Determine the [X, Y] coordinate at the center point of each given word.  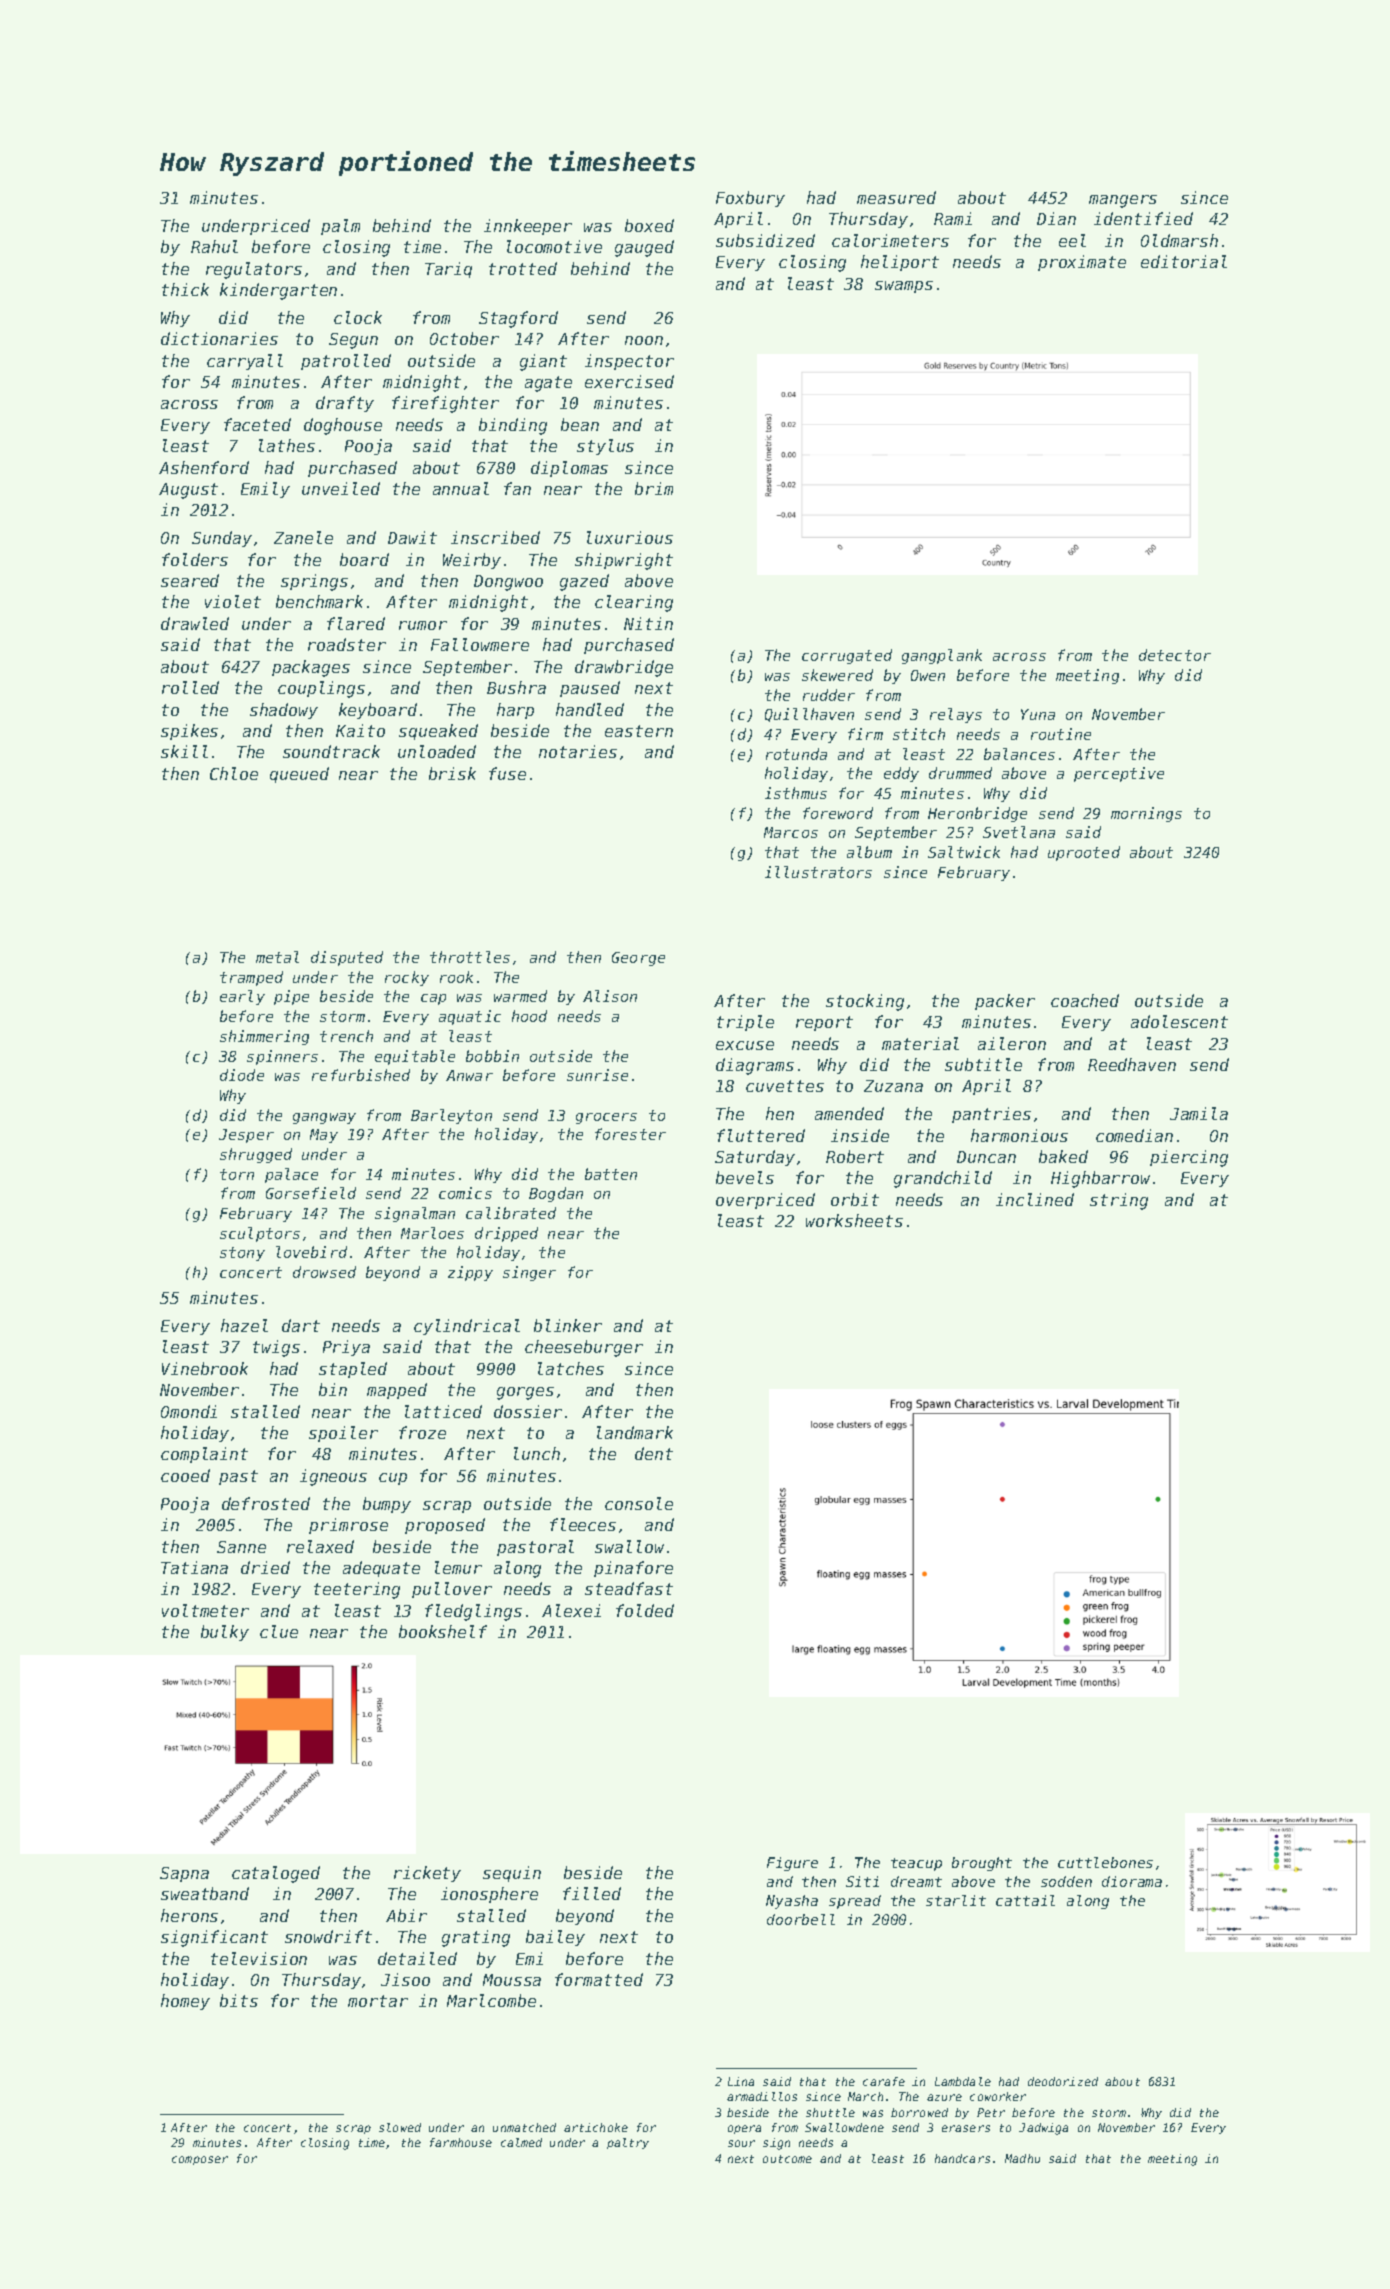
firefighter [445, 404]
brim [654, 488]
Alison [610, 996]
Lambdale [963, 2081]
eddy [901, 774]
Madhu [1022, 2158]
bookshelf [443, 1631]
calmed [521, 2142]
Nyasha [792, 1902]
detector [1175, 655]
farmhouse [461, 2142]
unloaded [437, 751]
